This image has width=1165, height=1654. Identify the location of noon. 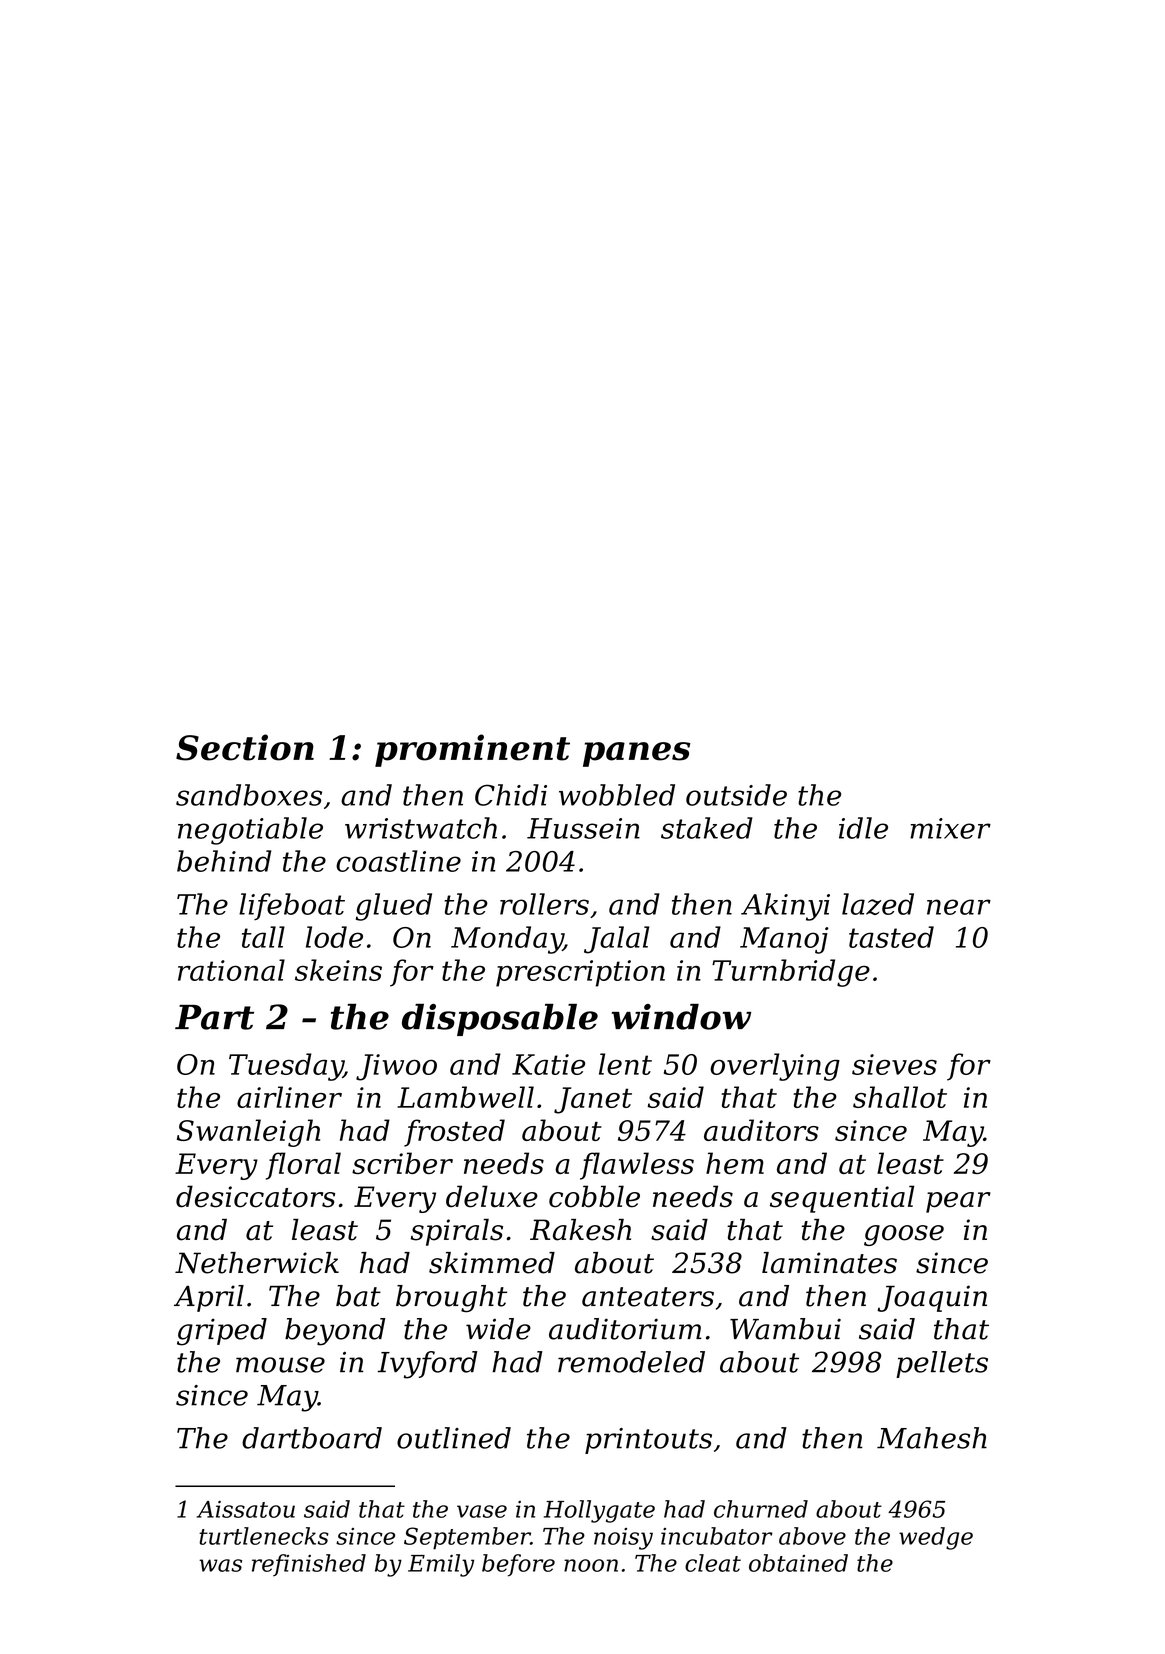
(591, 1565).
